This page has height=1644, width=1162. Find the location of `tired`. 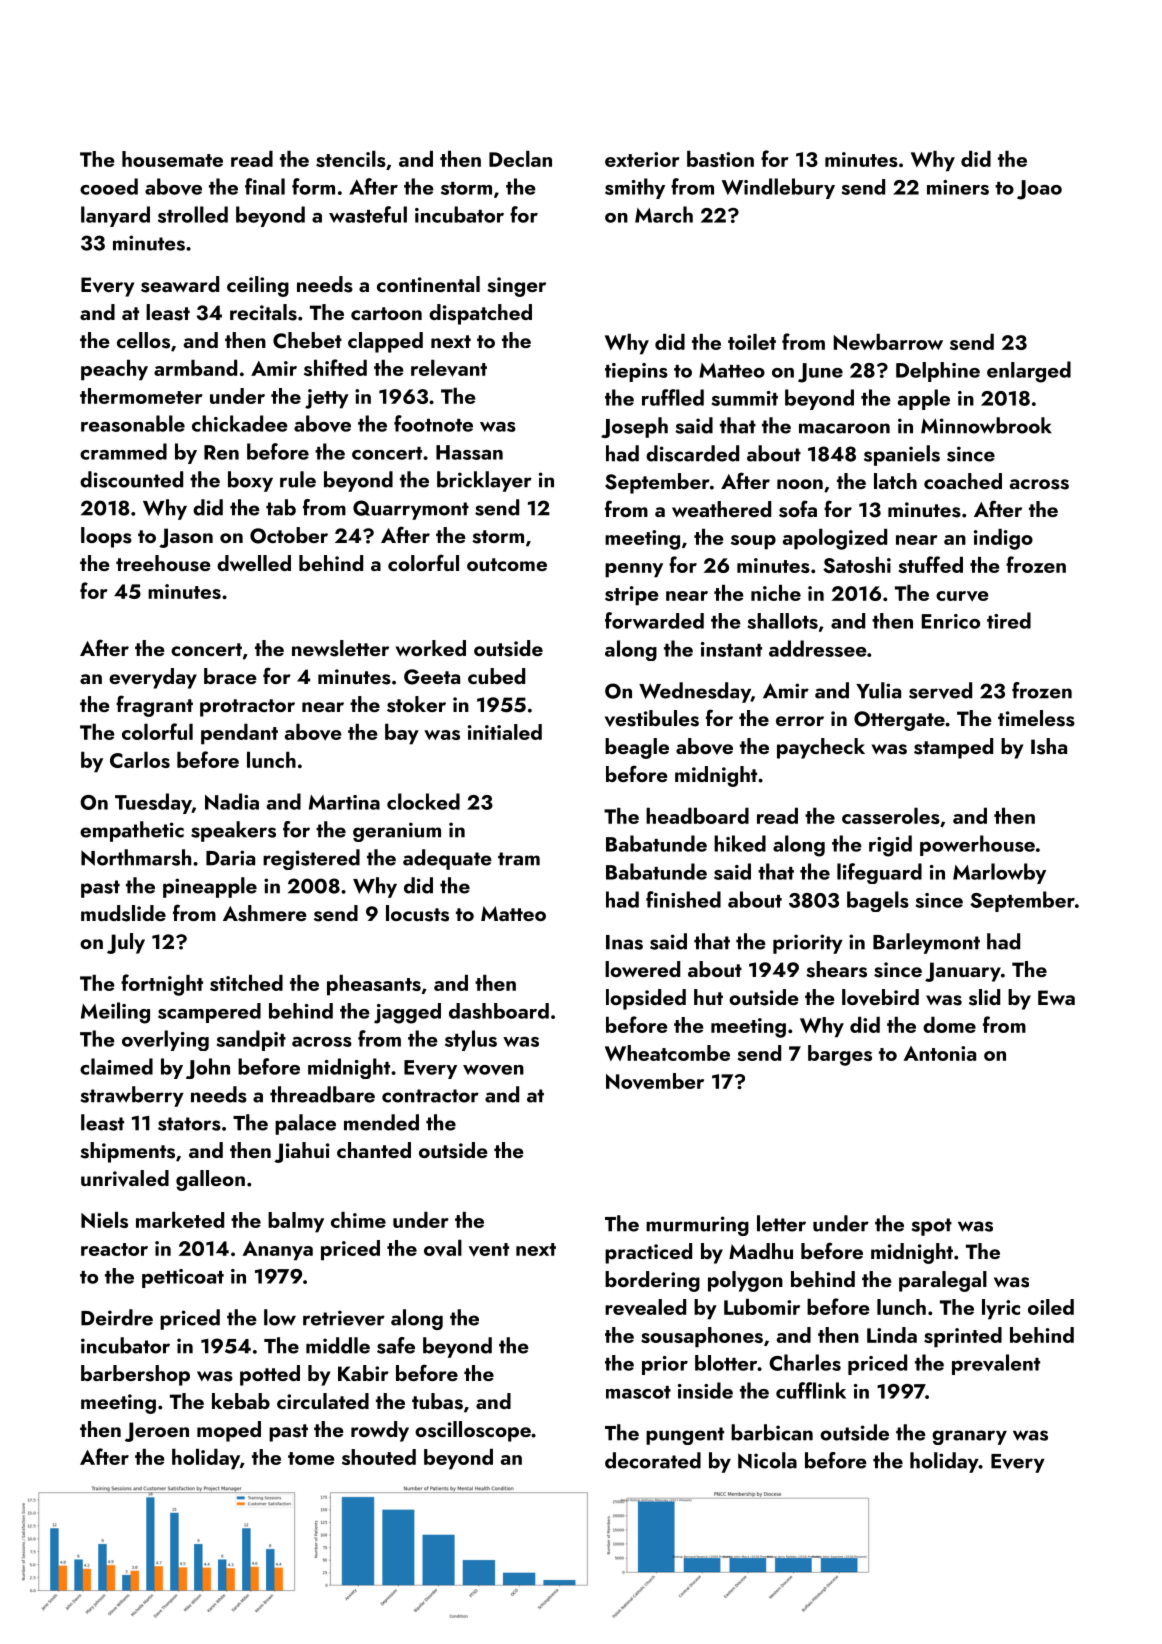

tired is located at coordinates (1009, 620).
